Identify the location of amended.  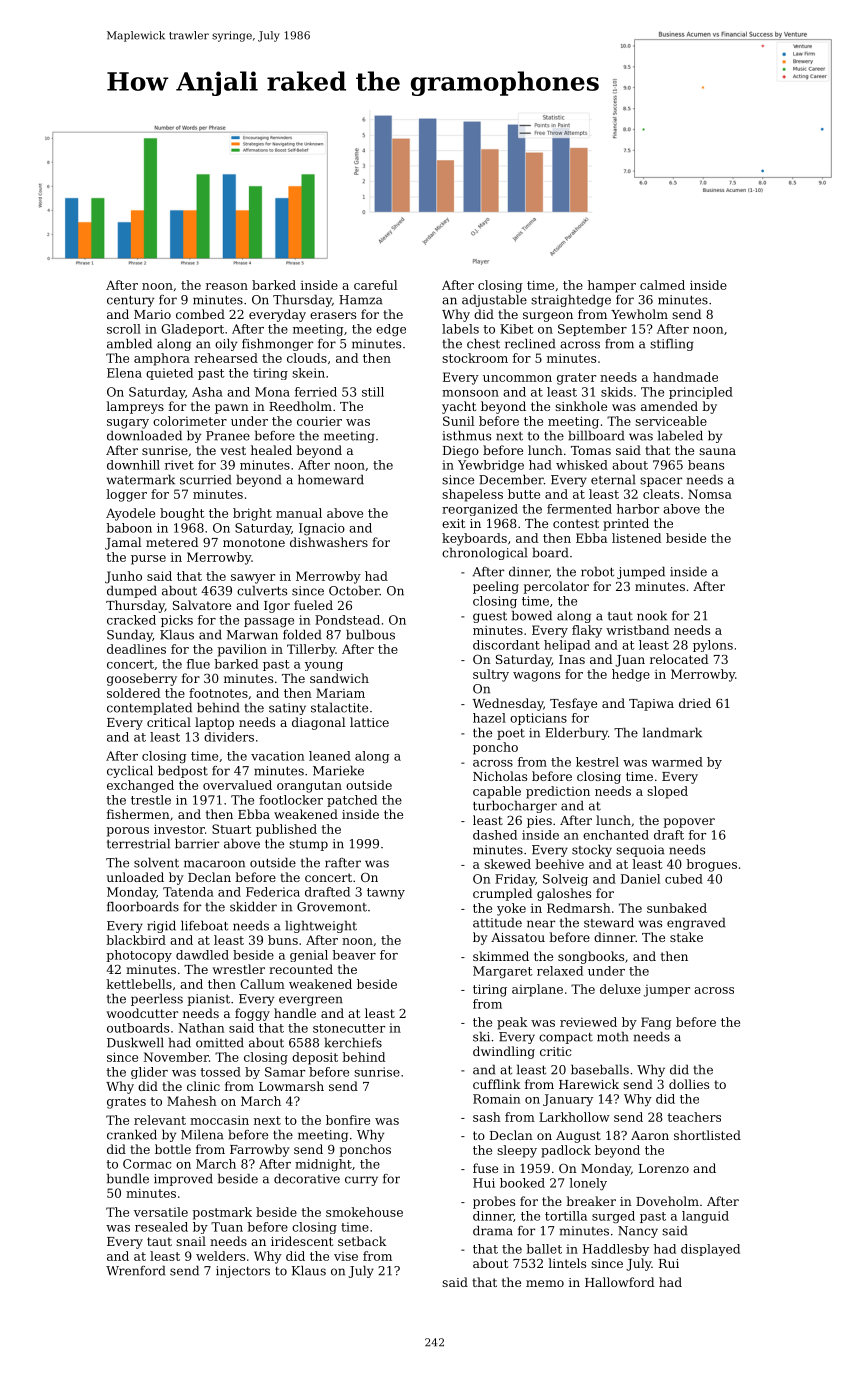
(669, 406).
